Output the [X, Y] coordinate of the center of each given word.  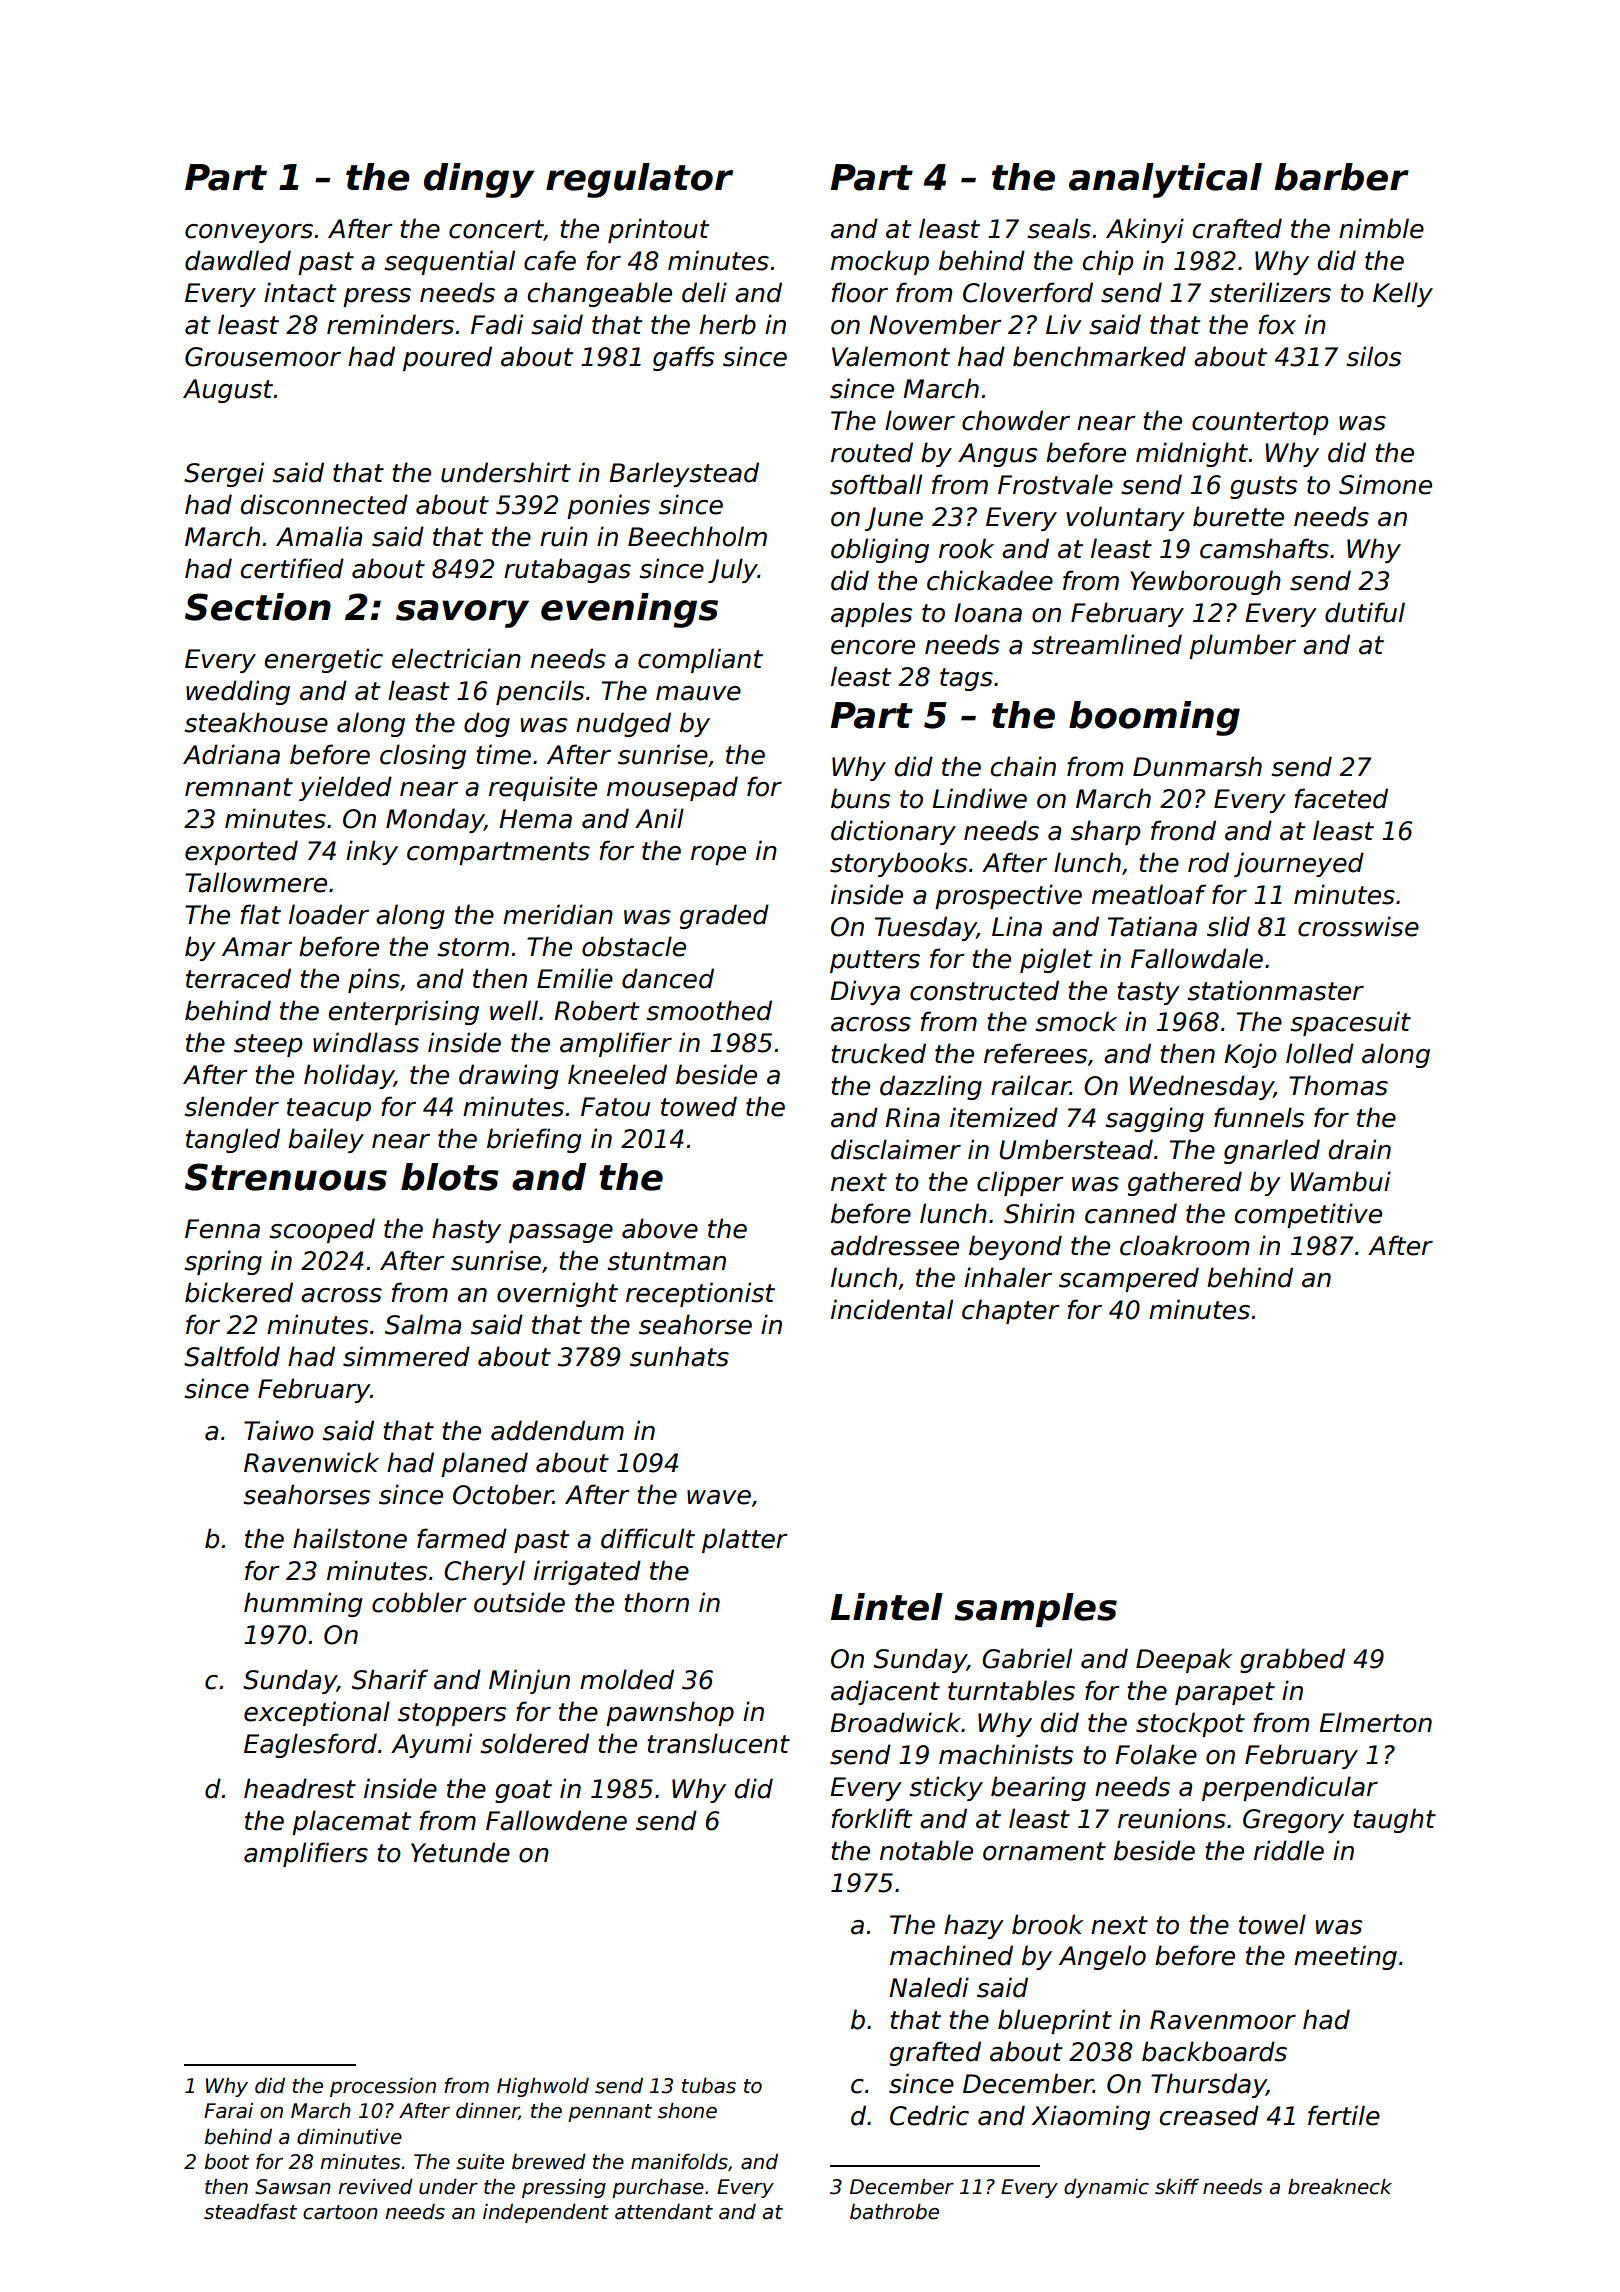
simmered [406, 1356]
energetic [324, 660]
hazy [974, 1926]
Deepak [1184, 1660]
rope [718, 855]
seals [1059, 228]
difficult [648, 1538]
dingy [479, 180]
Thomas [1338, 1085]
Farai [228, 2111]
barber [1342, 177]
